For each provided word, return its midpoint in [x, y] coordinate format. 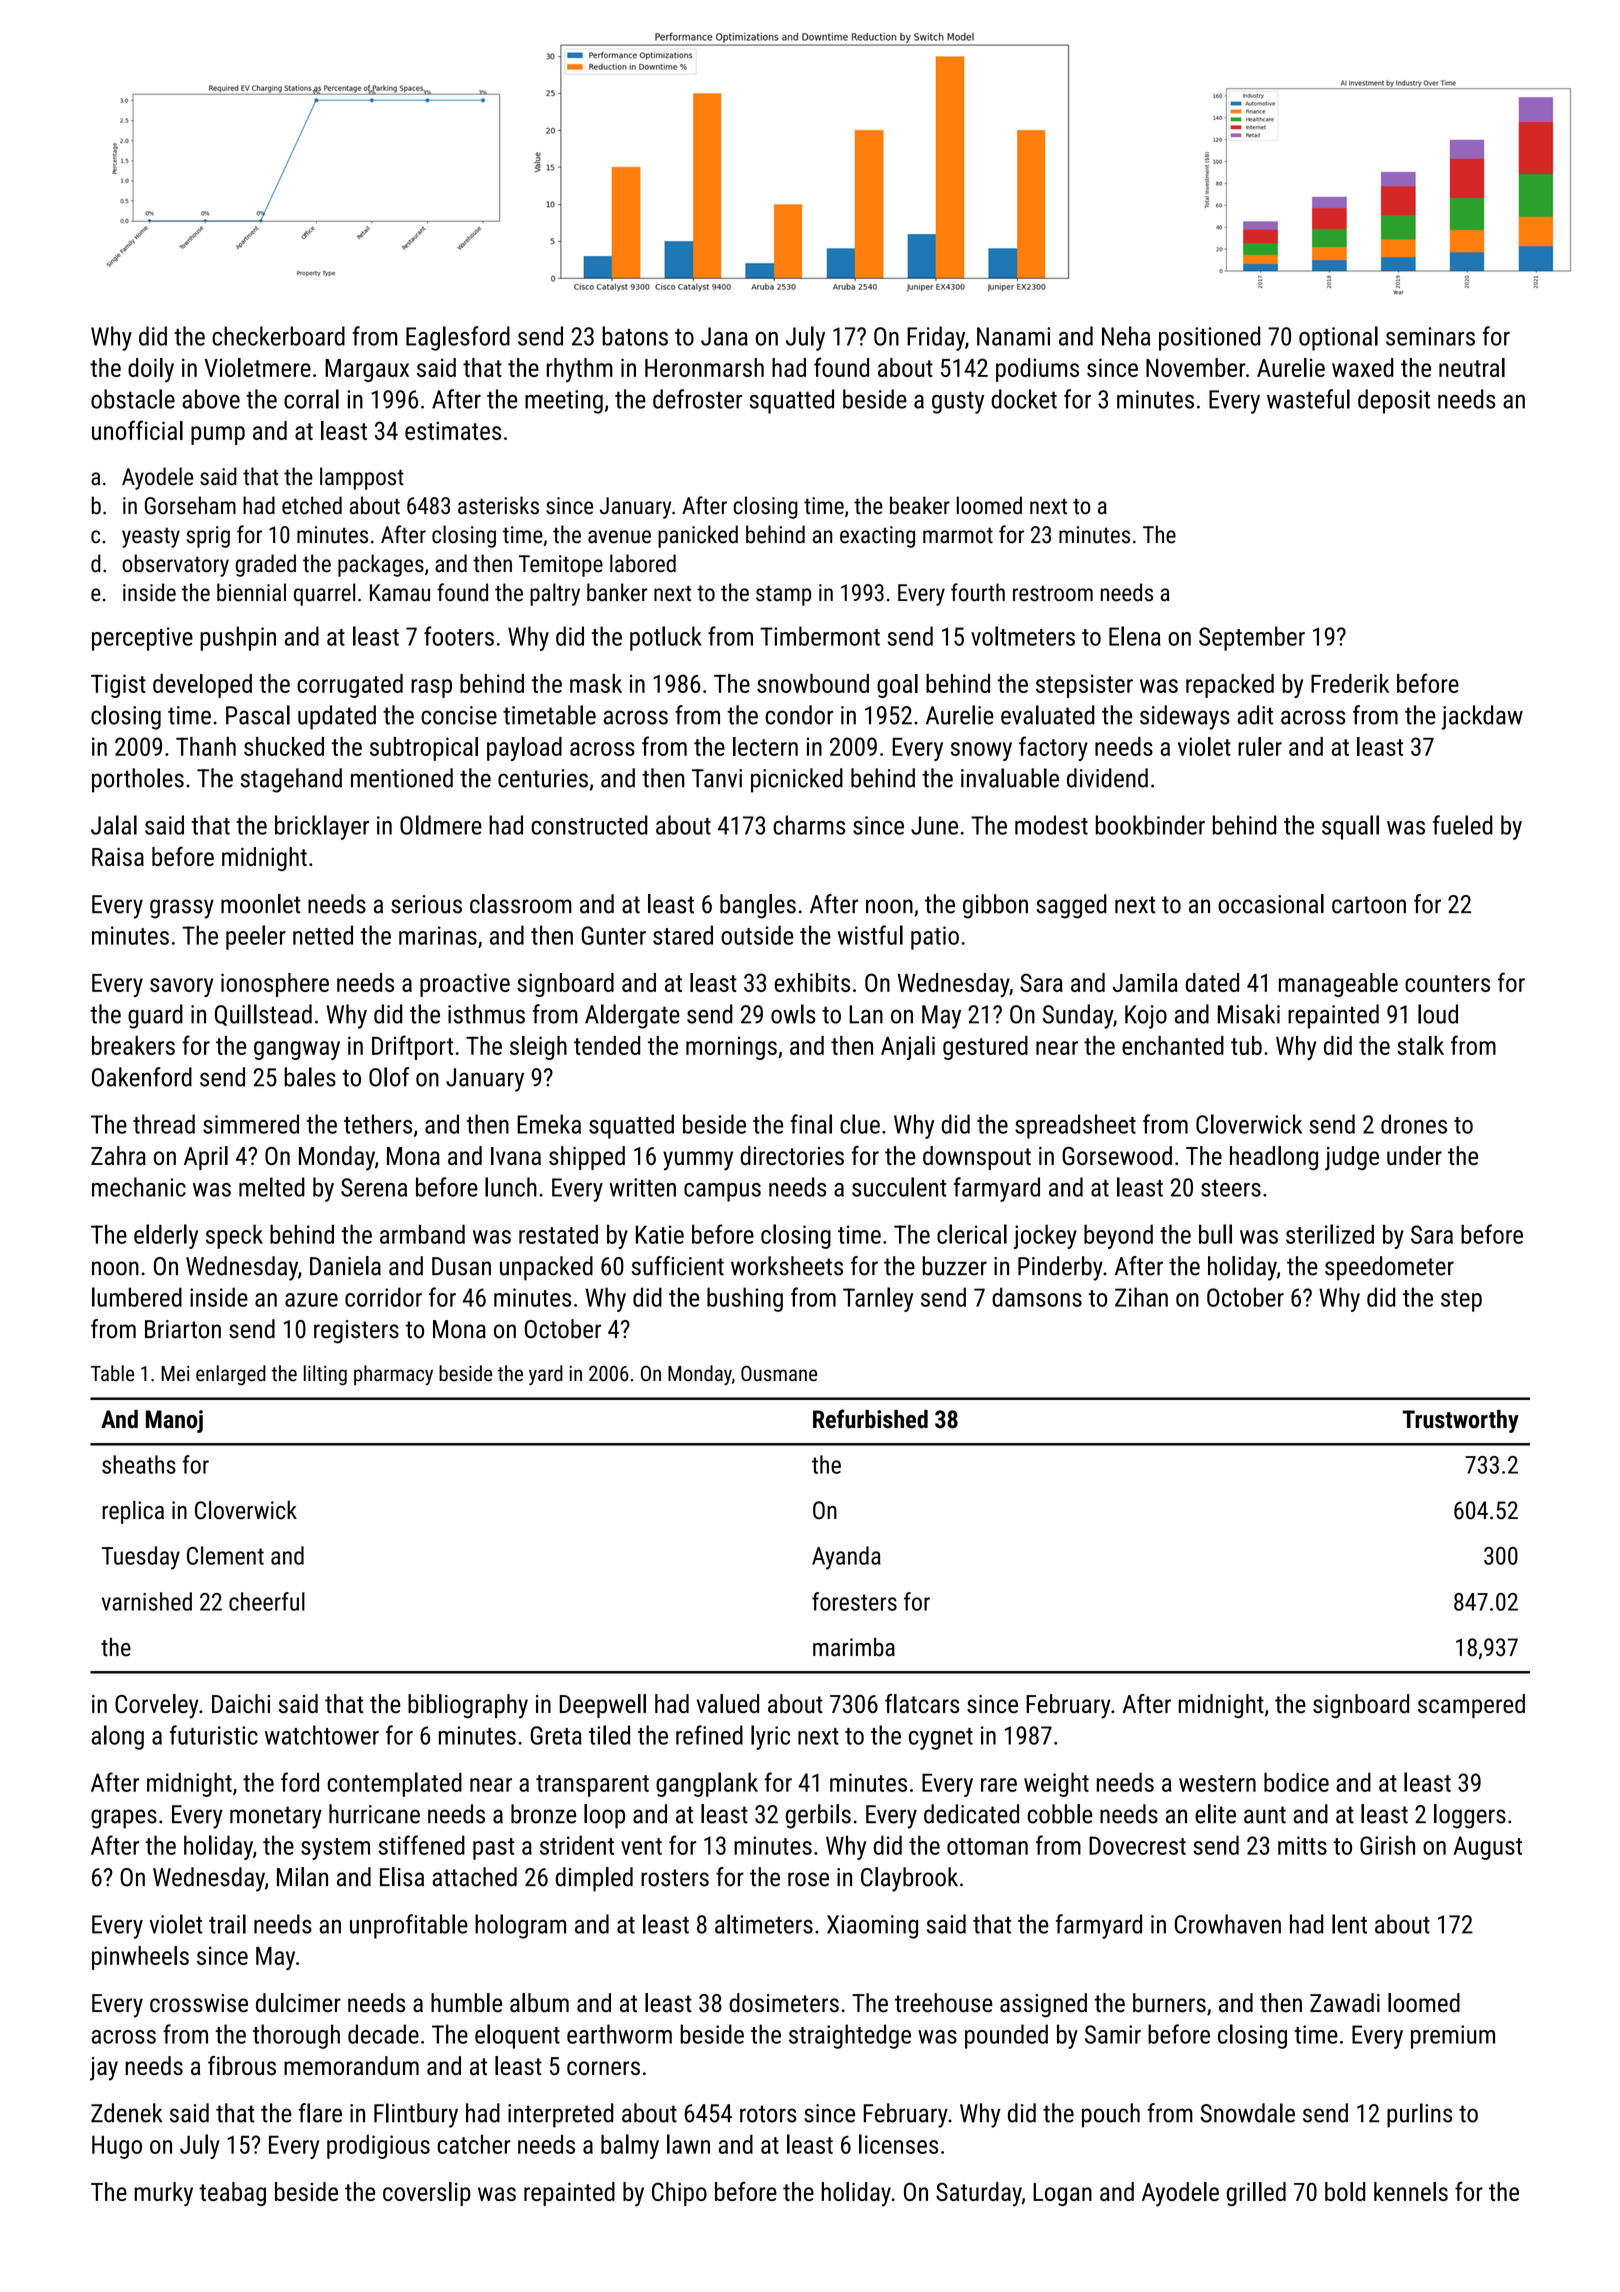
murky [163, 2194]
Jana [724, 336]
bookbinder [1150, 825]
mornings [731, 1048]
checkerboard [278, 336]
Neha [1126, 336]
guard [155, 1016]
